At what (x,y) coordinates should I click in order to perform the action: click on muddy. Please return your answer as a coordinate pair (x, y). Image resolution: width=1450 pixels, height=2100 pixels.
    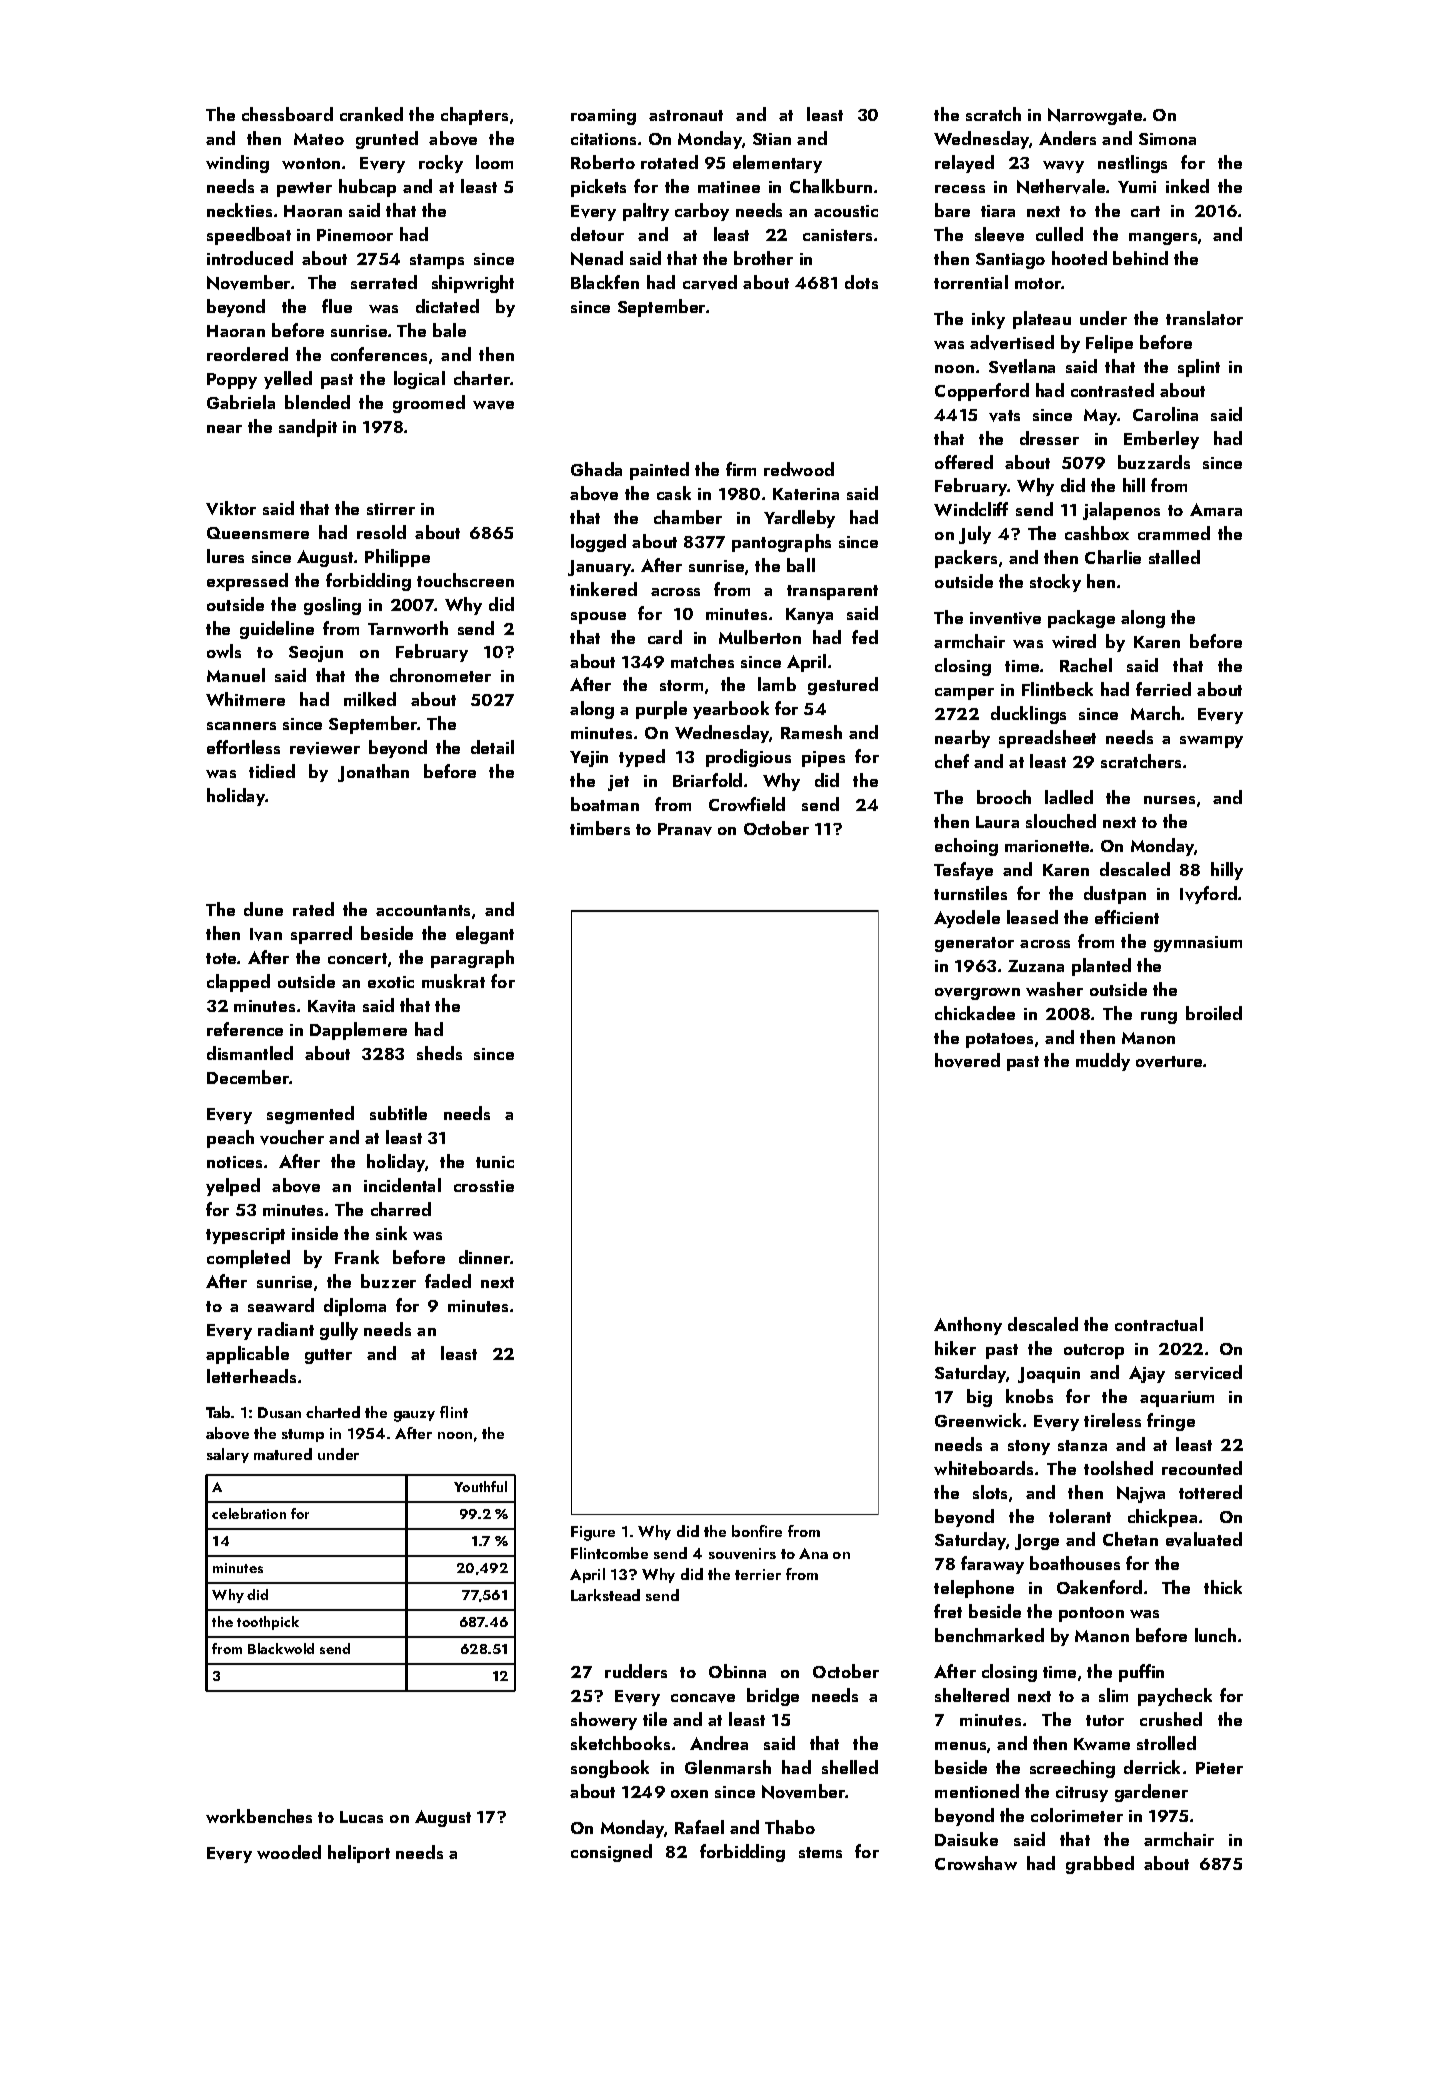
    Looking at the image, I should click on (1103, 1062).
